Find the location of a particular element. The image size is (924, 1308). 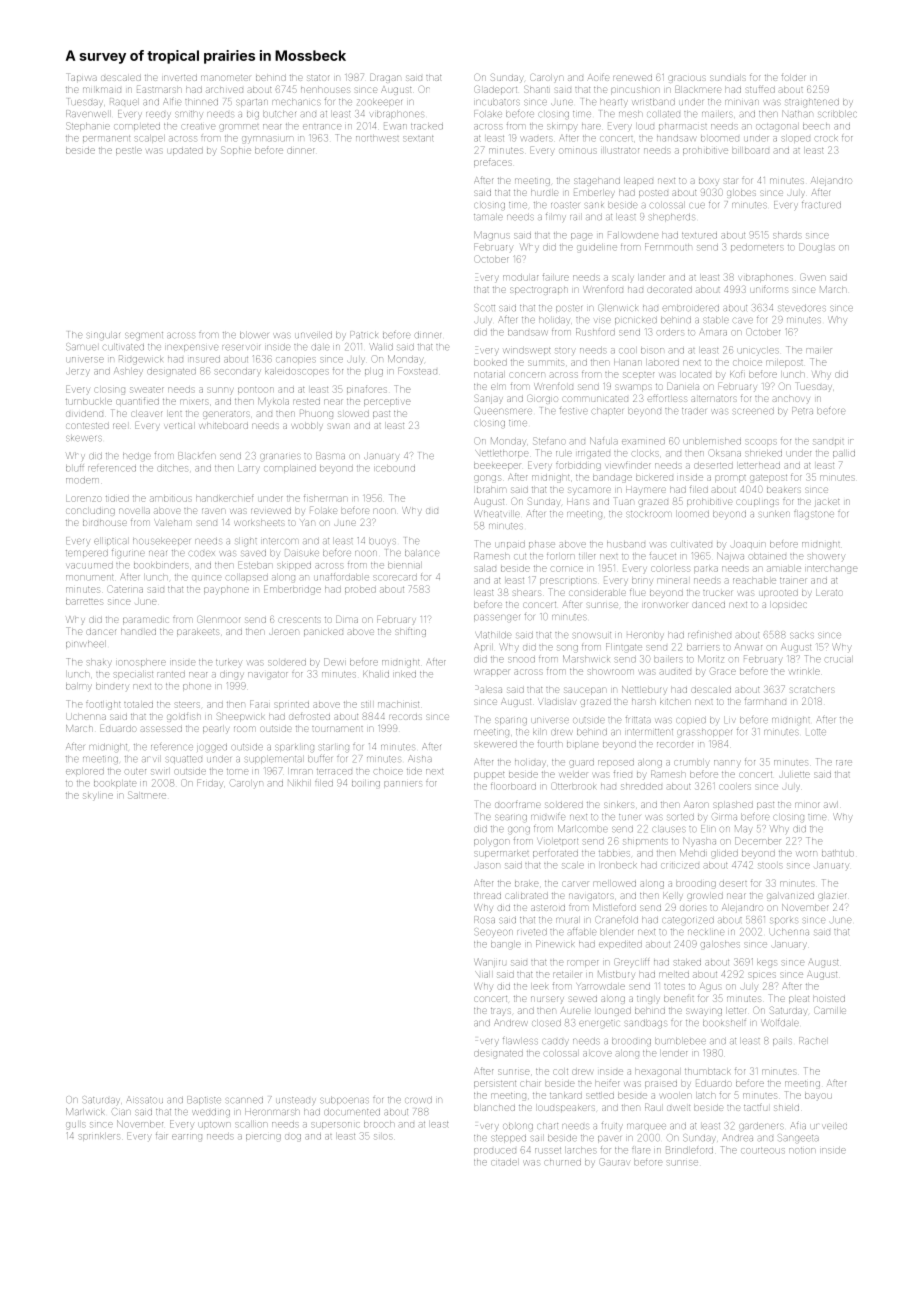

segment is located at coordinates (144, 336).
